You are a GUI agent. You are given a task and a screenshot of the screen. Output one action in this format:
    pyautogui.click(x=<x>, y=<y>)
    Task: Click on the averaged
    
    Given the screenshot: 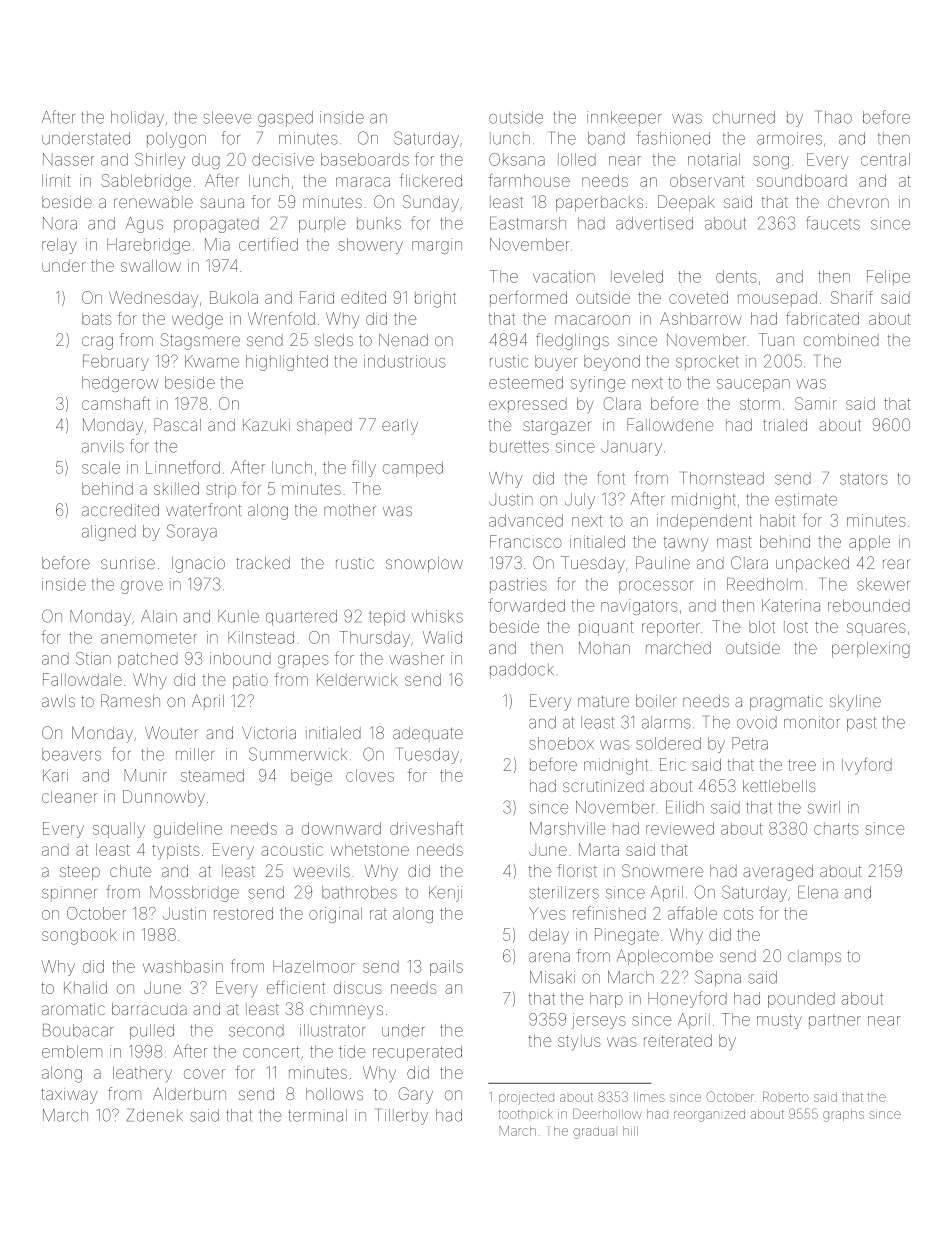 What is the action you would take?
    pyautogui.click(x=778, y=873)
